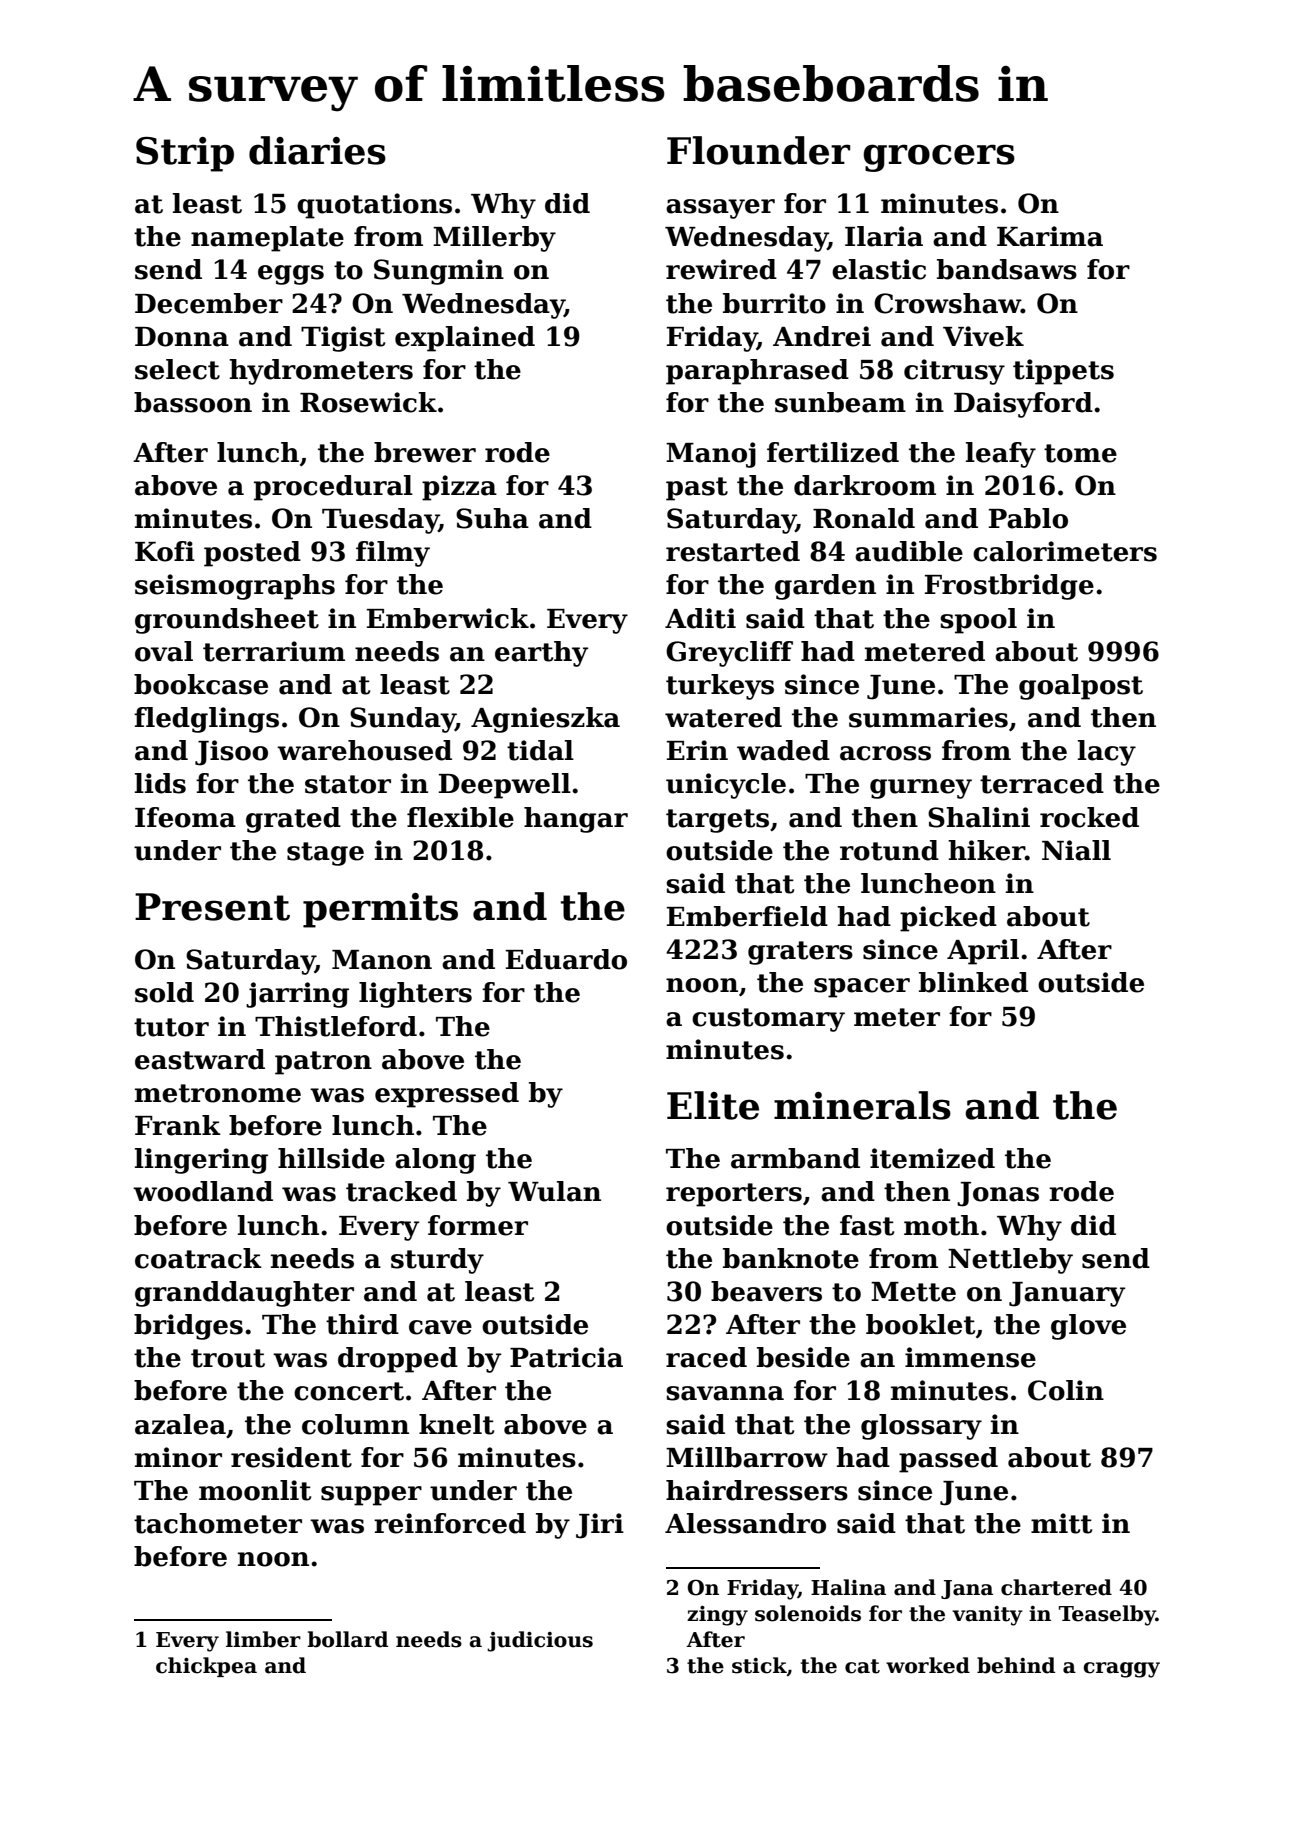  Describe the element at coordinates (374, 206) in the document. I see `quotations` at that location.
